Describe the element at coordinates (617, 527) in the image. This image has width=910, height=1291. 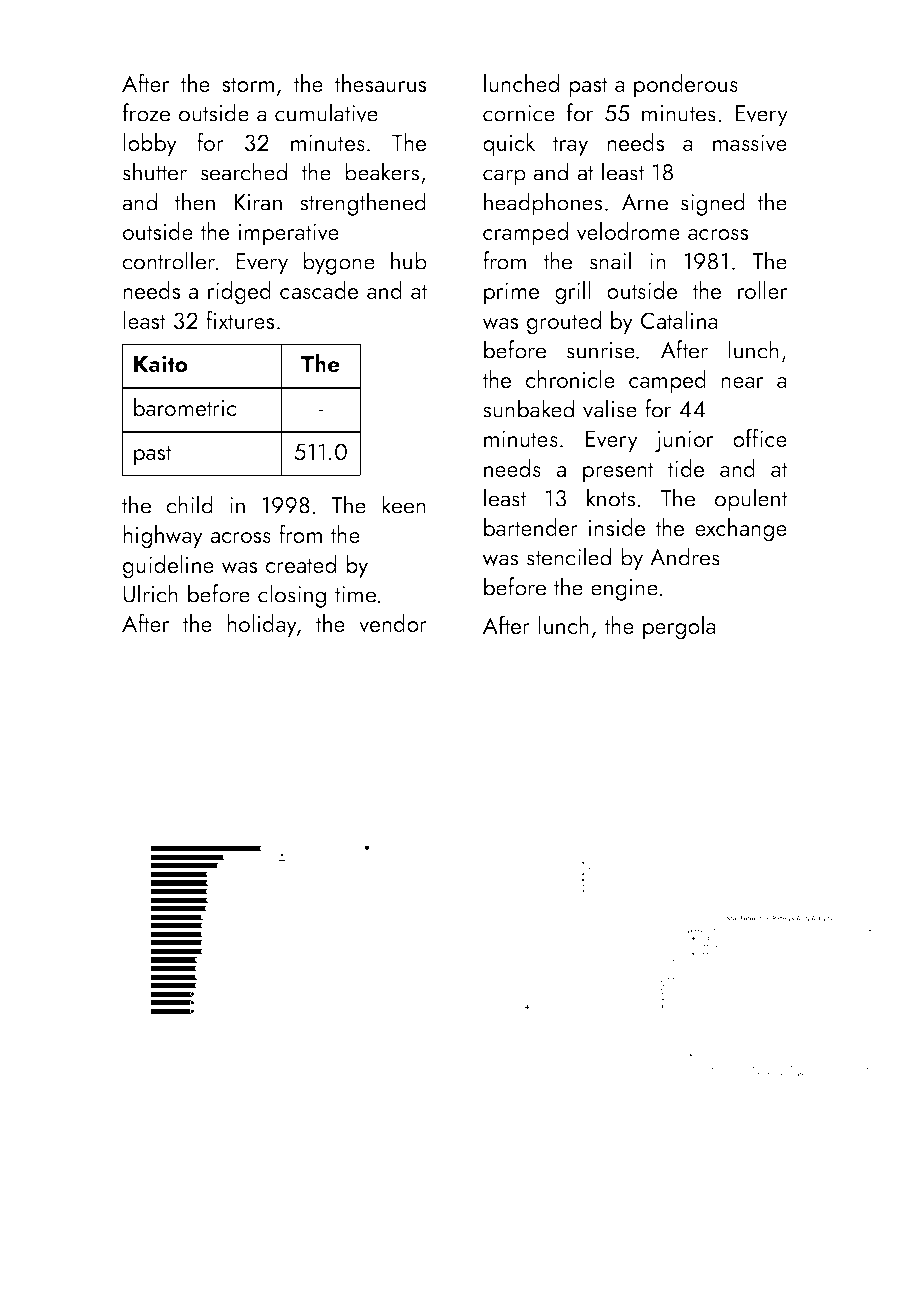
I see `inside` at that location.
